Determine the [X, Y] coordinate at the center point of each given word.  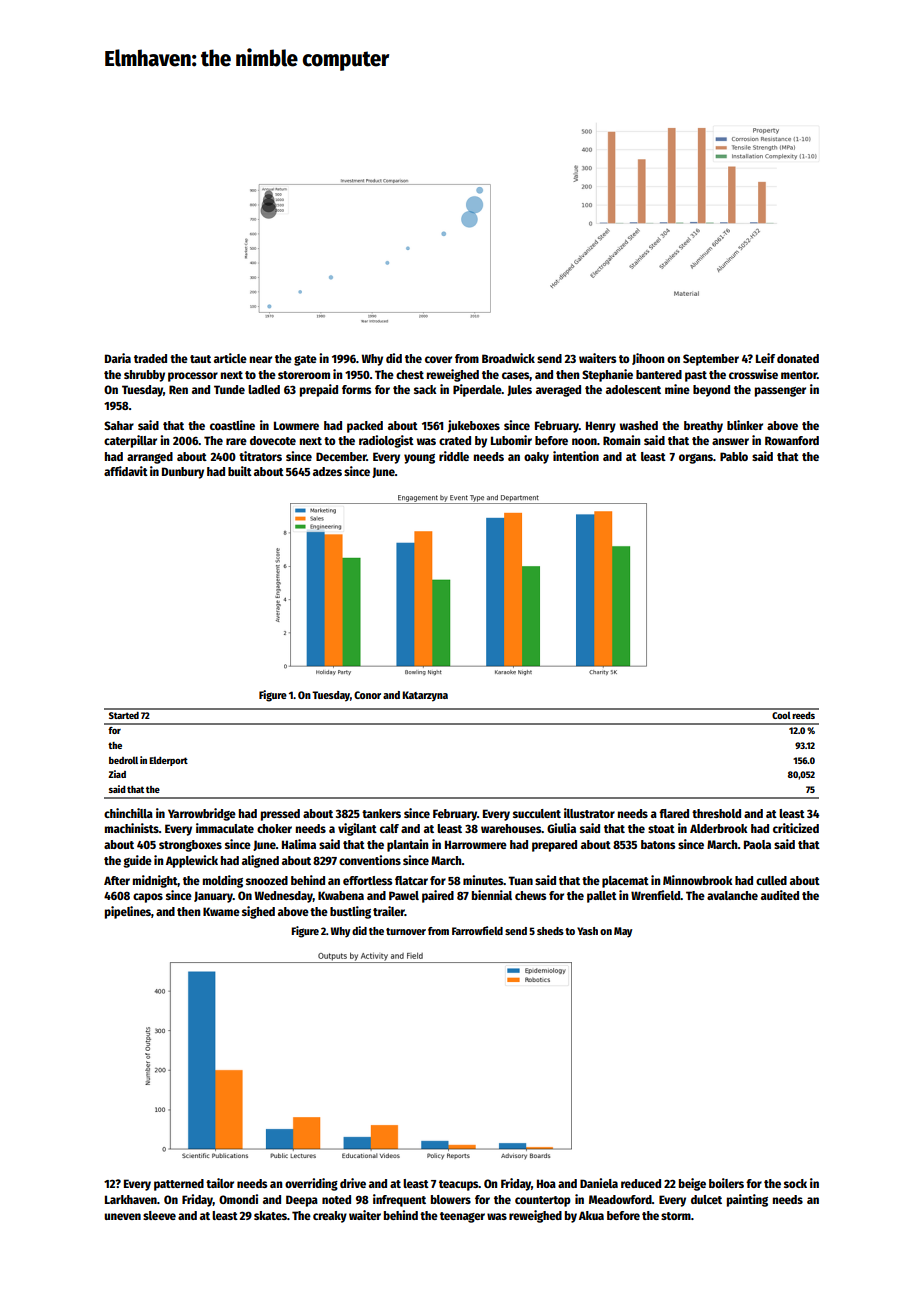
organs [696, 459]
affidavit [126, 471]
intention [576, 456]
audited [780, 895]
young [419, 459]
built [240, 471]
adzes [327, 471]
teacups [459, 1185]
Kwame [221, 911]
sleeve [159, 1215]
